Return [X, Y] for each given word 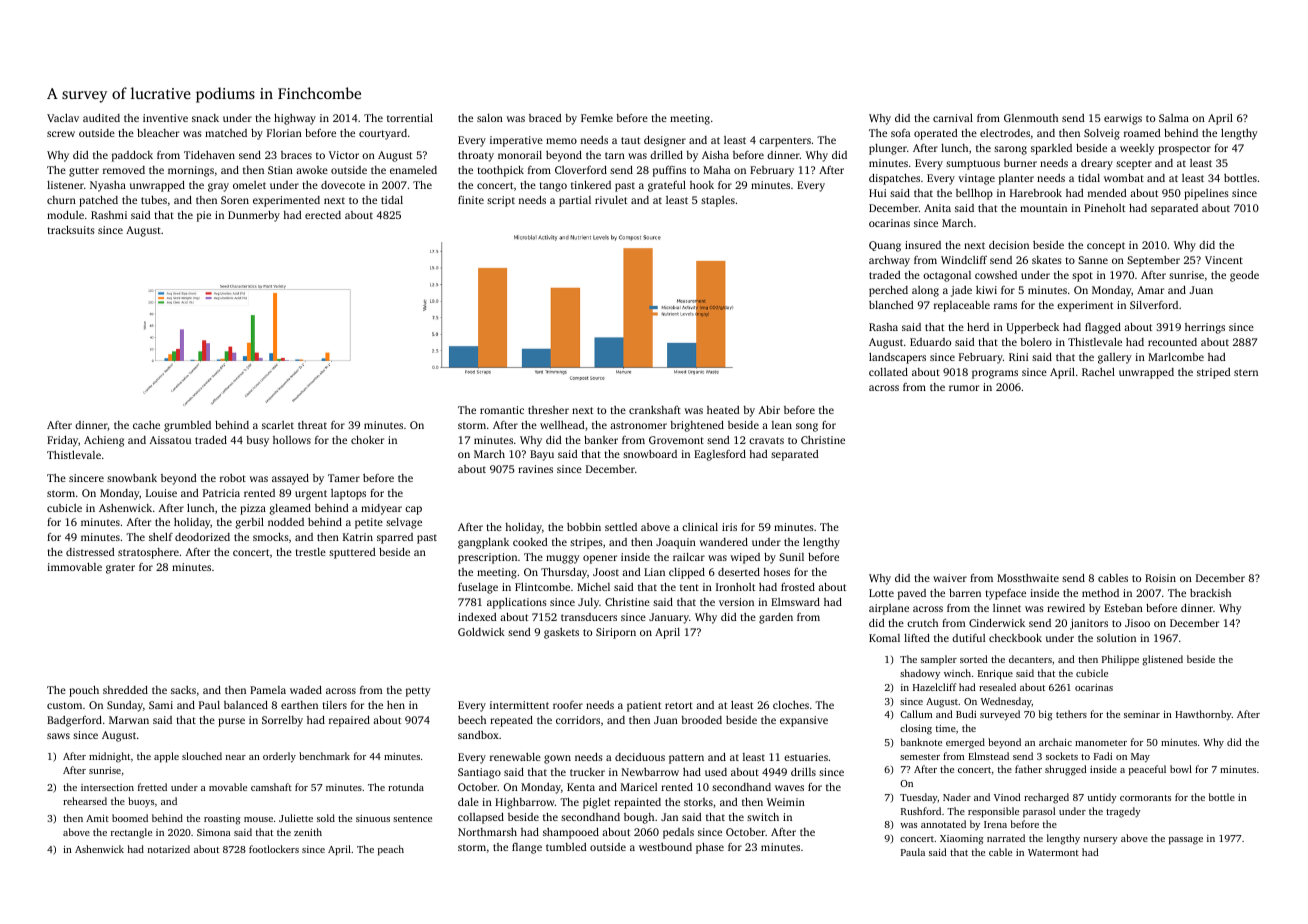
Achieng [104, 441]
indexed [477, 617]
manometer [1101, 743]
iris [729, 527]
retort [679, 705]
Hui [877, 193]
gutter [84, 172]
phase [710, 848]
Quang [885, 246]
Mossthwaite [1028, 578]
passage [1186, 841]
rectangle [131, 833]
